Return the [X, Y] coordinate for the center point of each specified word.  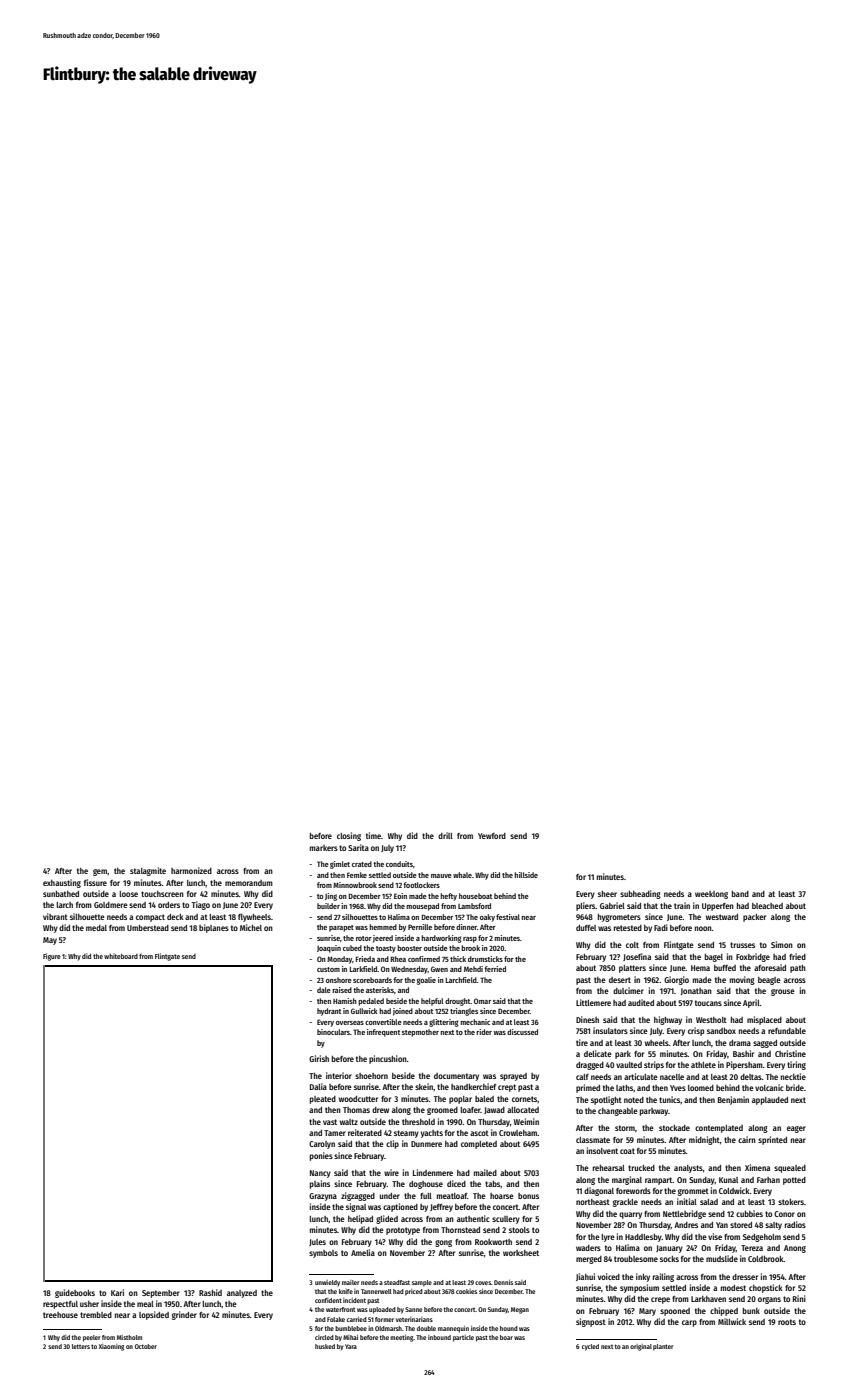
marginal [627, 1180]
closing [349, 836]
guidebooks [75, 1293]
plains [320, 1184]
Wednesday [409, 970]
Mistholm [129, 1337]
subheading [640, 894]
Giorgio [676, 980]
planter [663, 1347]
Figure [52, 957]
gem [100, 872]
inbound [439, 1337]
